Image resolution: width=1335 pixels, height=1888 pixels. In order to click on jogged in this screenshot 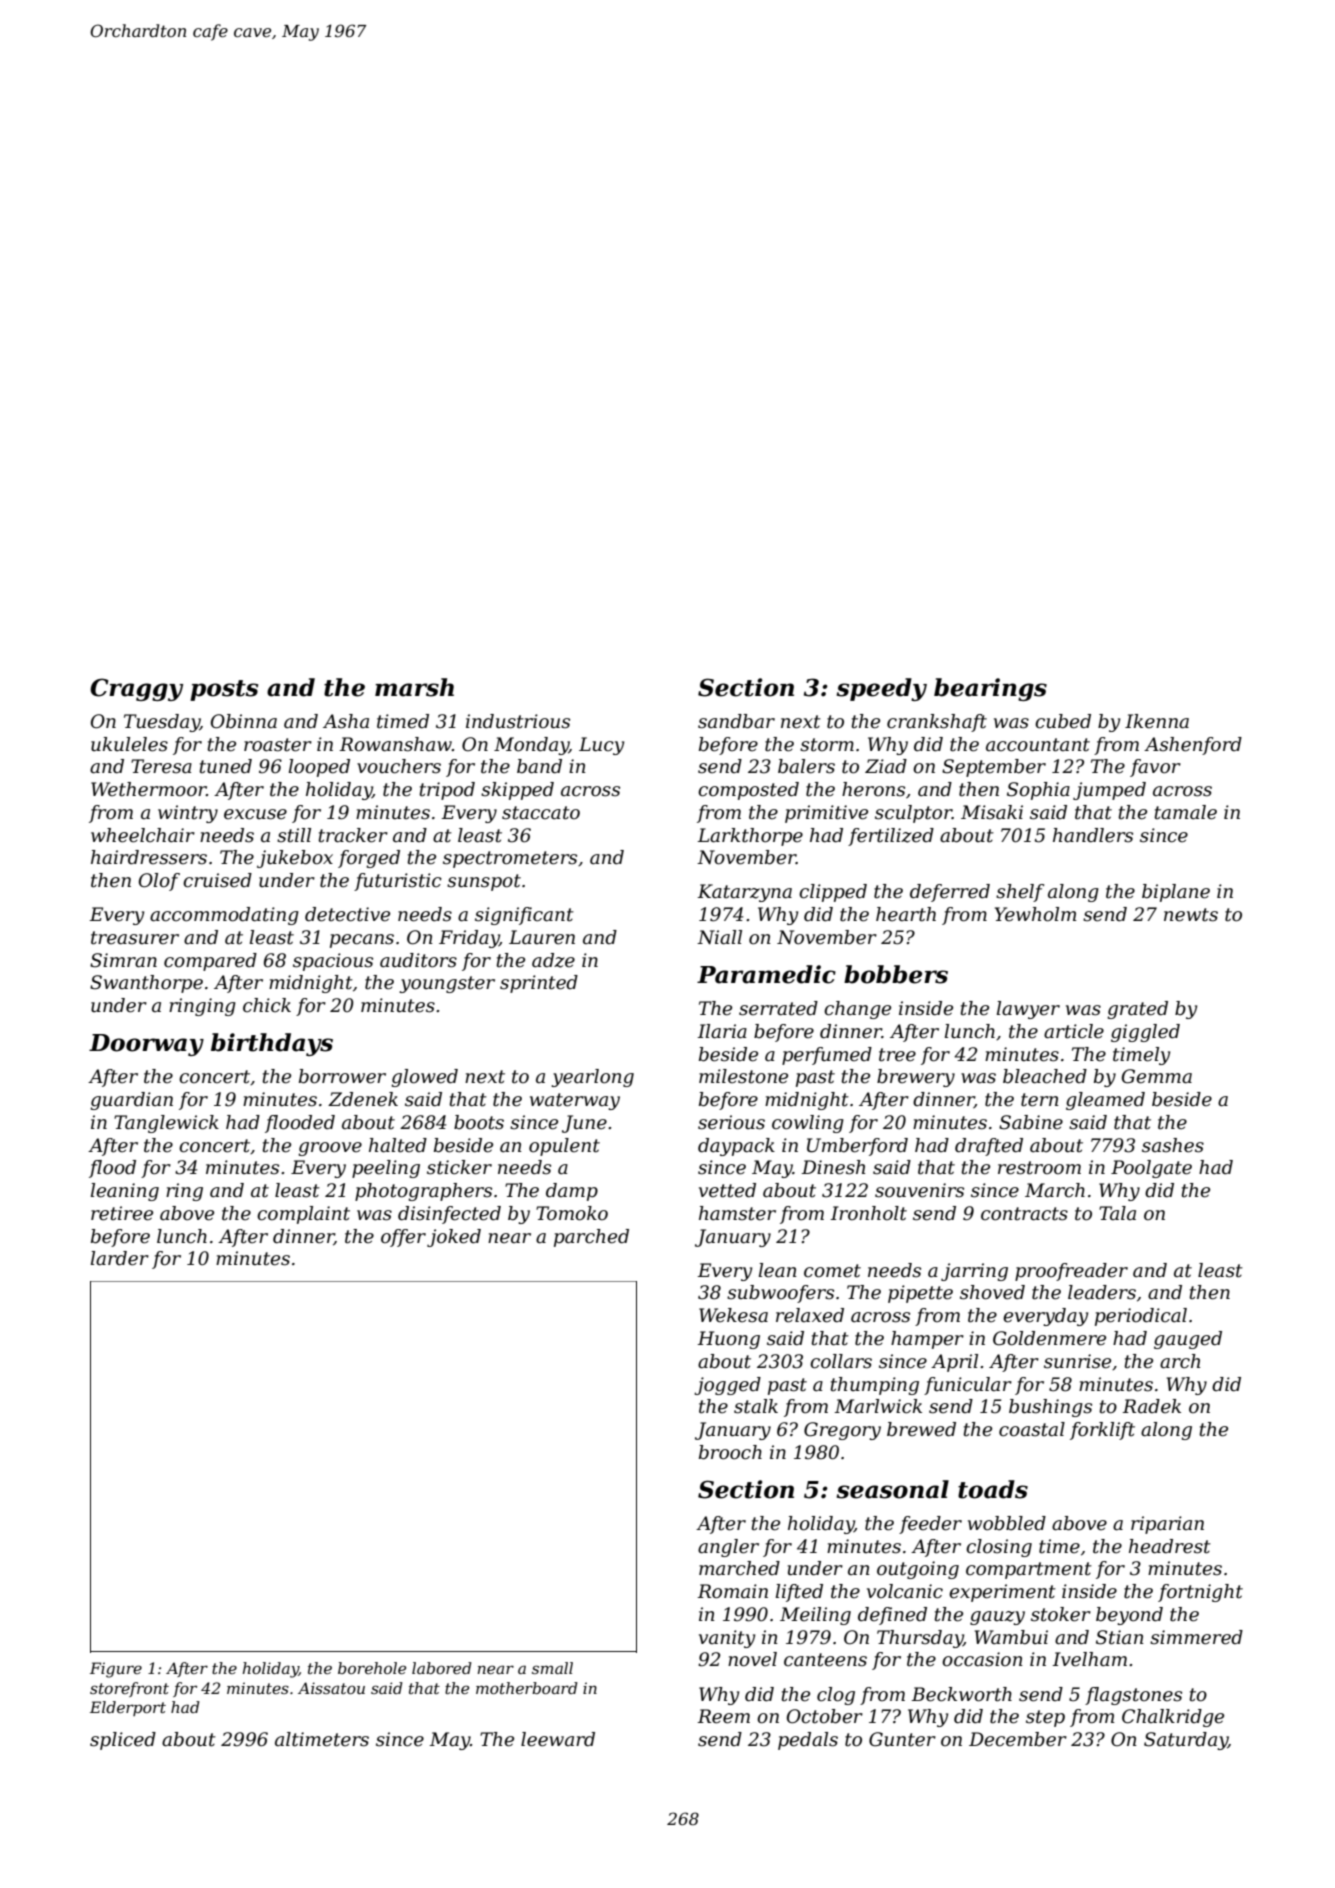, I will do `click(727, 1386)`.
